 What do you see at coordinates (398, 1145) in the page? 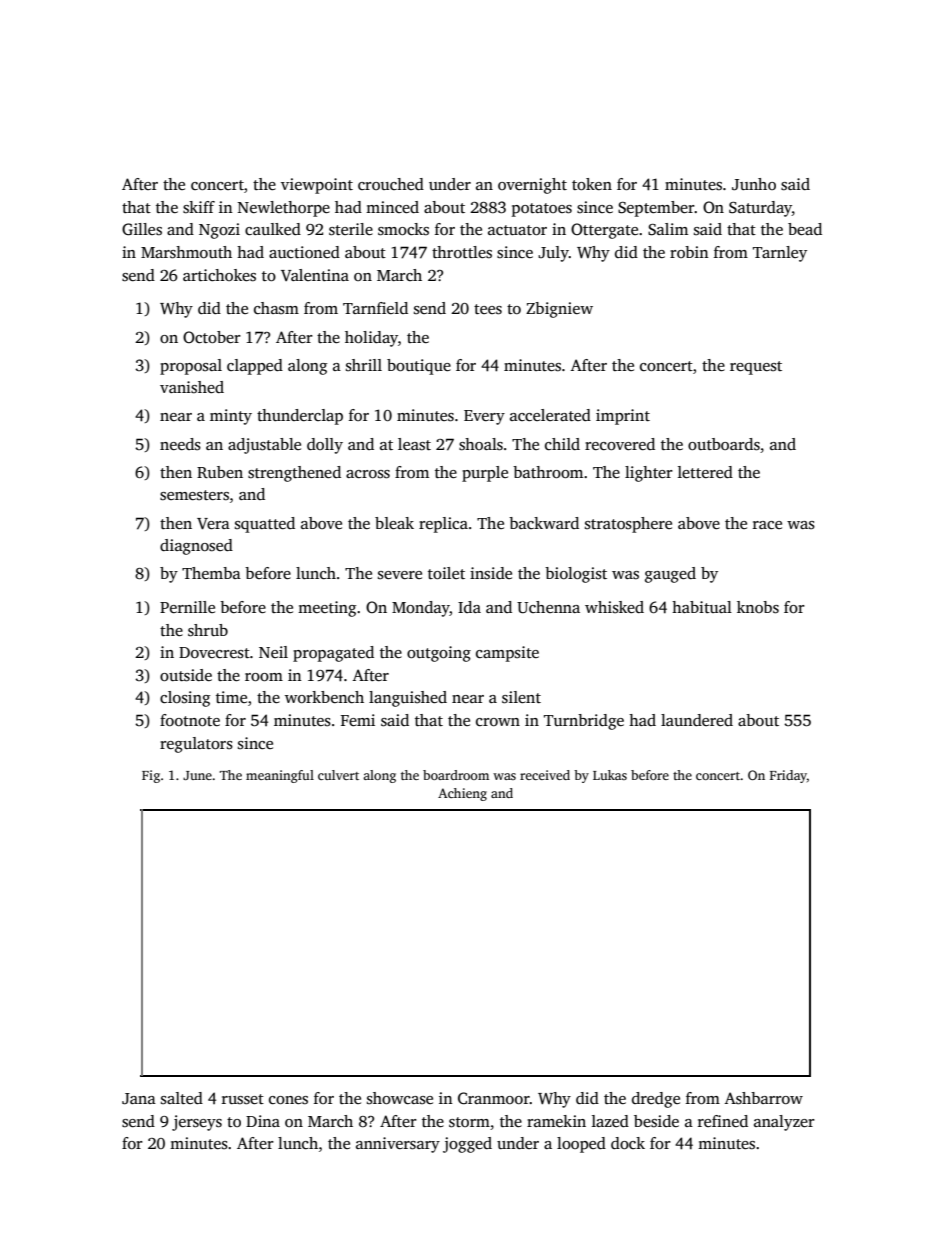
I see `anniversary` at bounding box center [398, 1145].
